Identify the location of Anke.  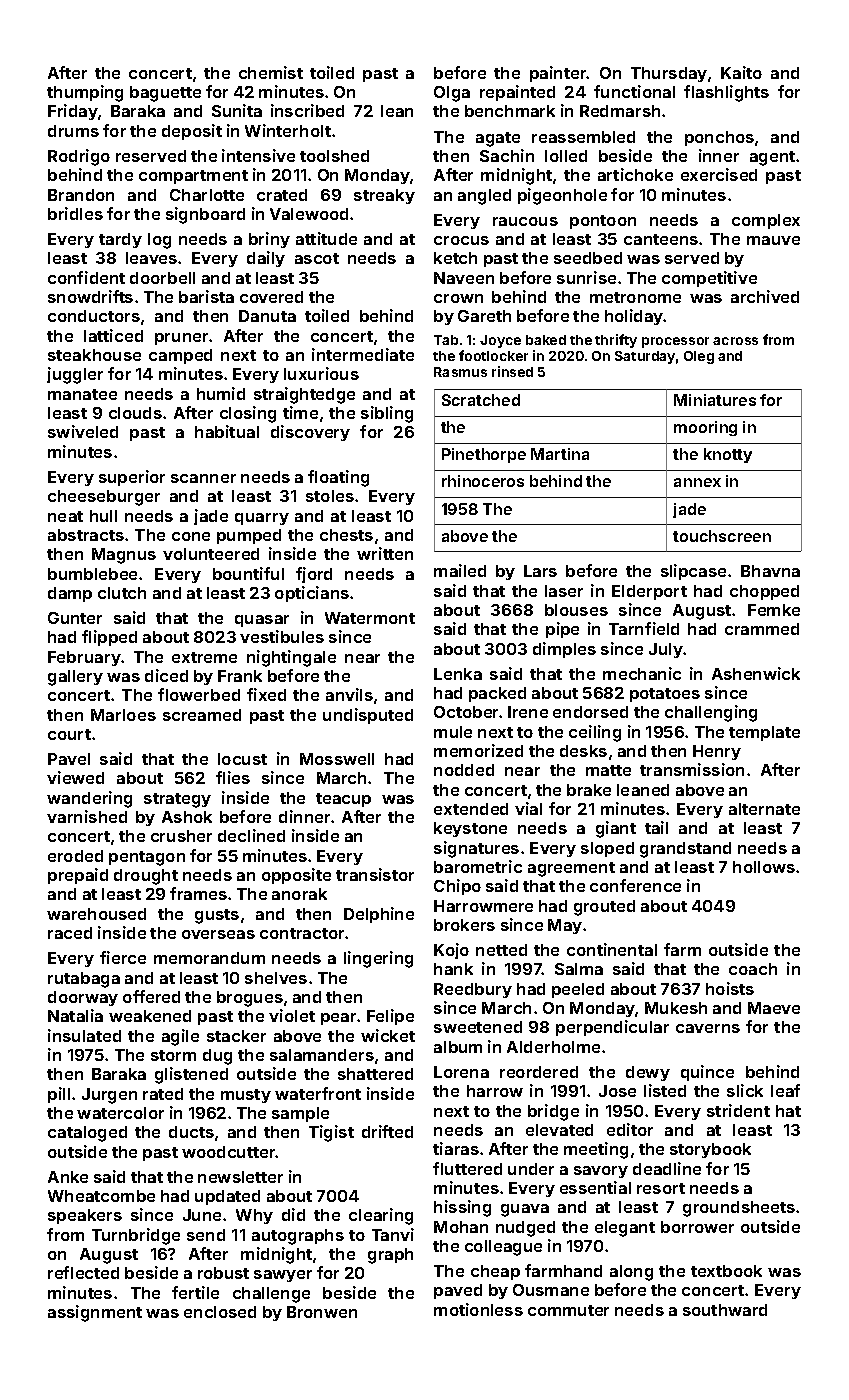
(68, 1177).
